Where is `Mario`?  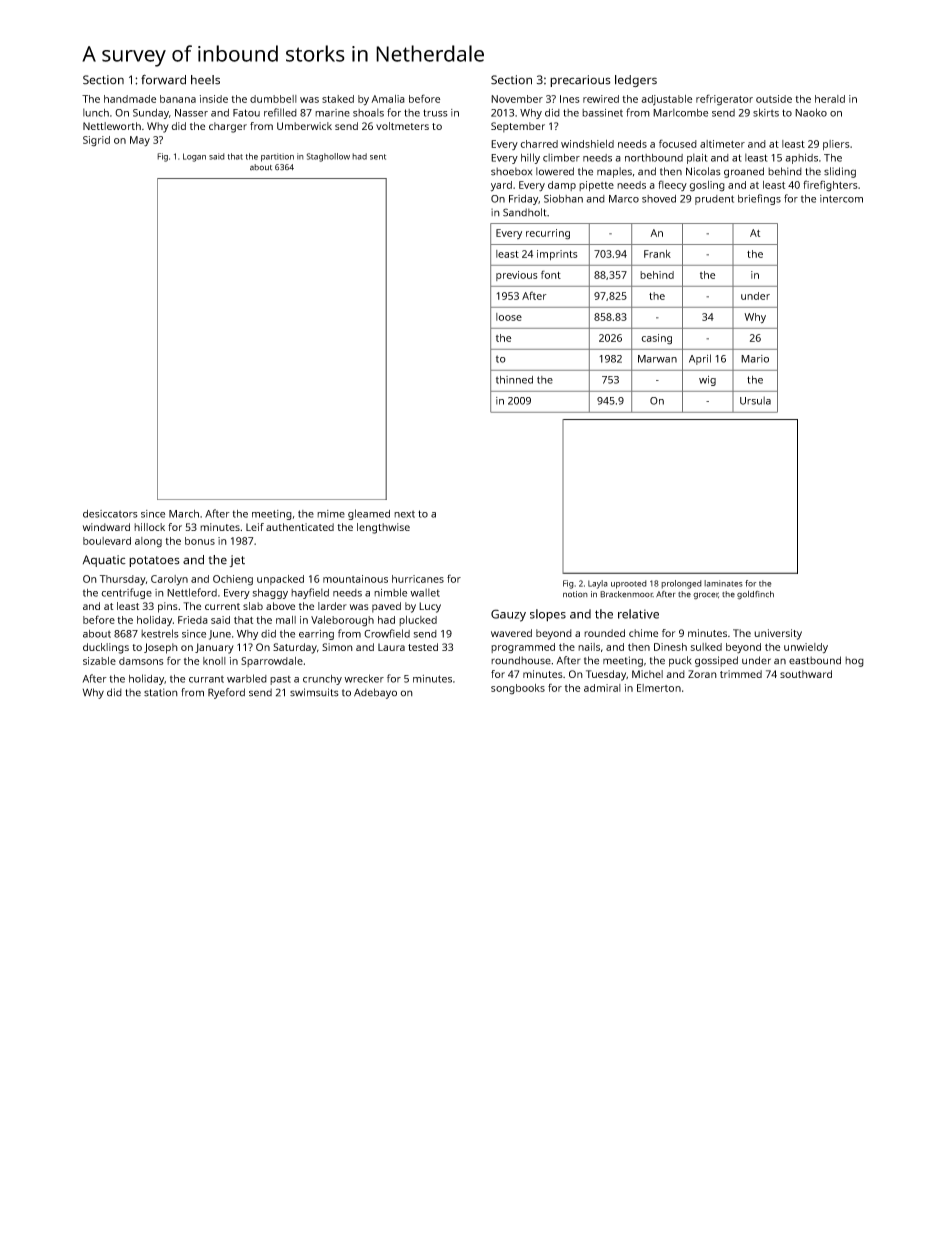 Mario is located at coordinates (755, 359).
